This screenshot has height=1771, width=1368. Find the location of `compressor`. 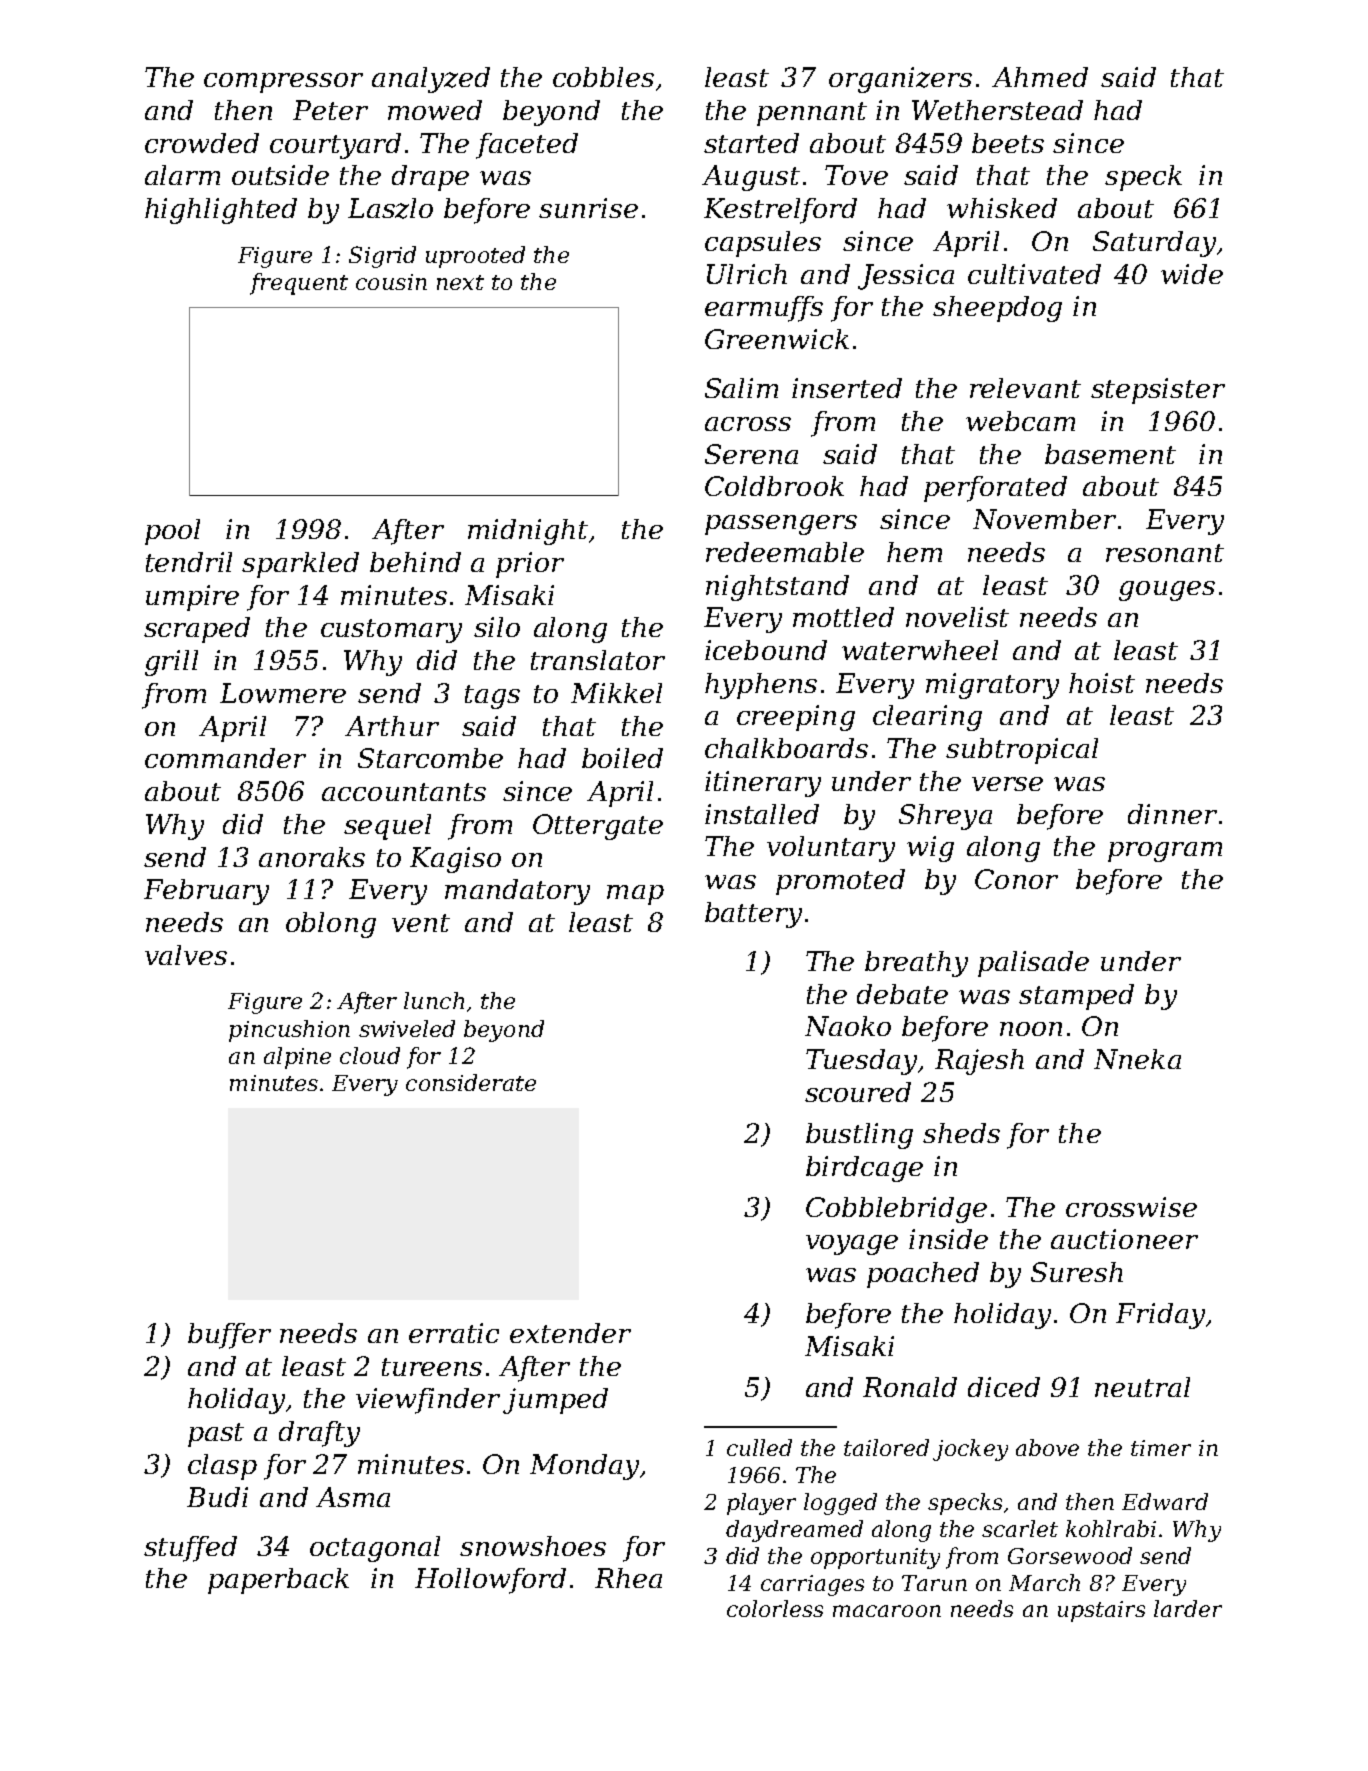

compressor is located at coordinates (283, 83).
